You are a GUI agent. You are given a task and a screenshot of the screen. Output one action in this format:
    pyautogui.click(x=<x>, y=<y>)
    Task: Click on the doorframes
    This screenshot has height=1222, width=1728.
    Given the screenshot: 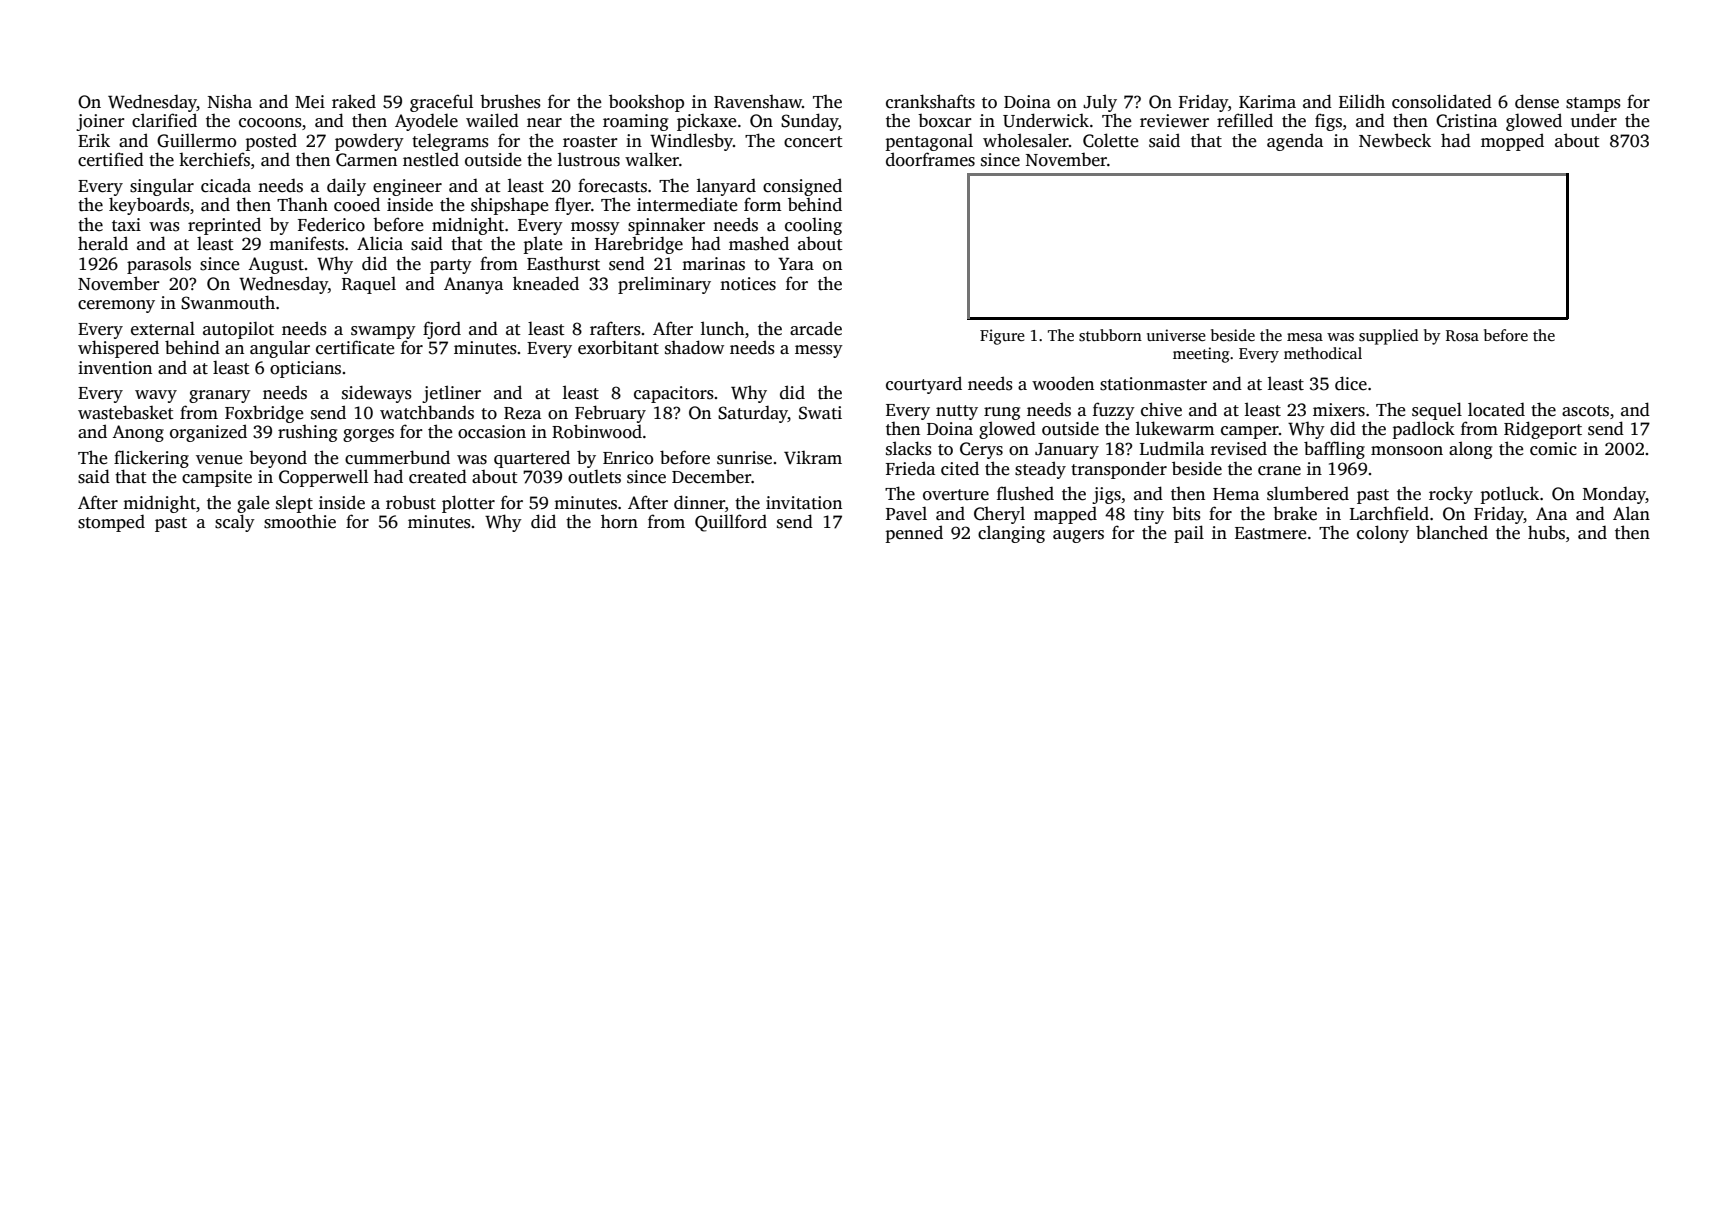 What is the action you would take?
    pyautogui.click(x=930, y=159)
